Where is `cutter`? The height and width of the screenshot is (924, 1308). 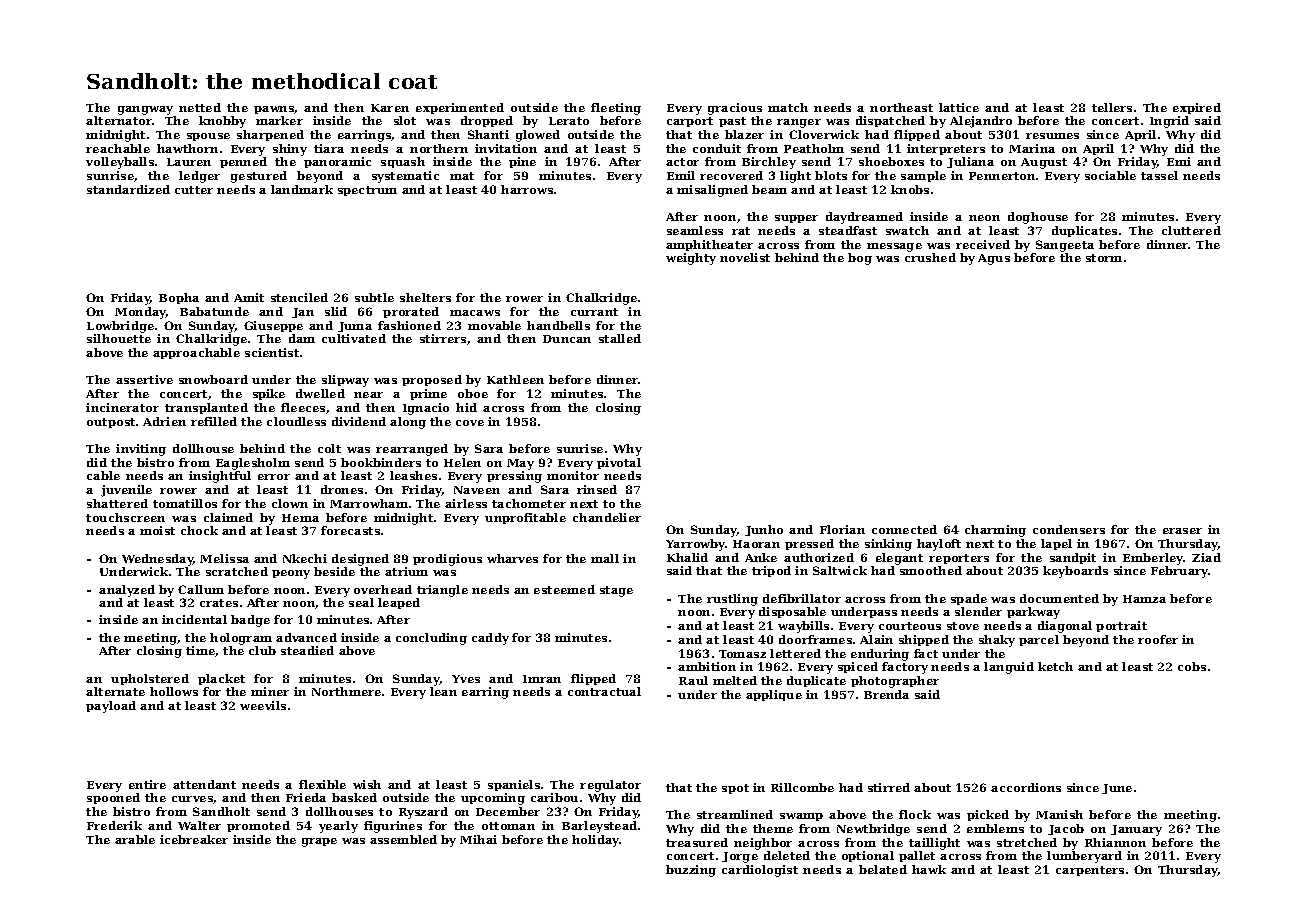
cutter is located at coordinates (194, 190).
